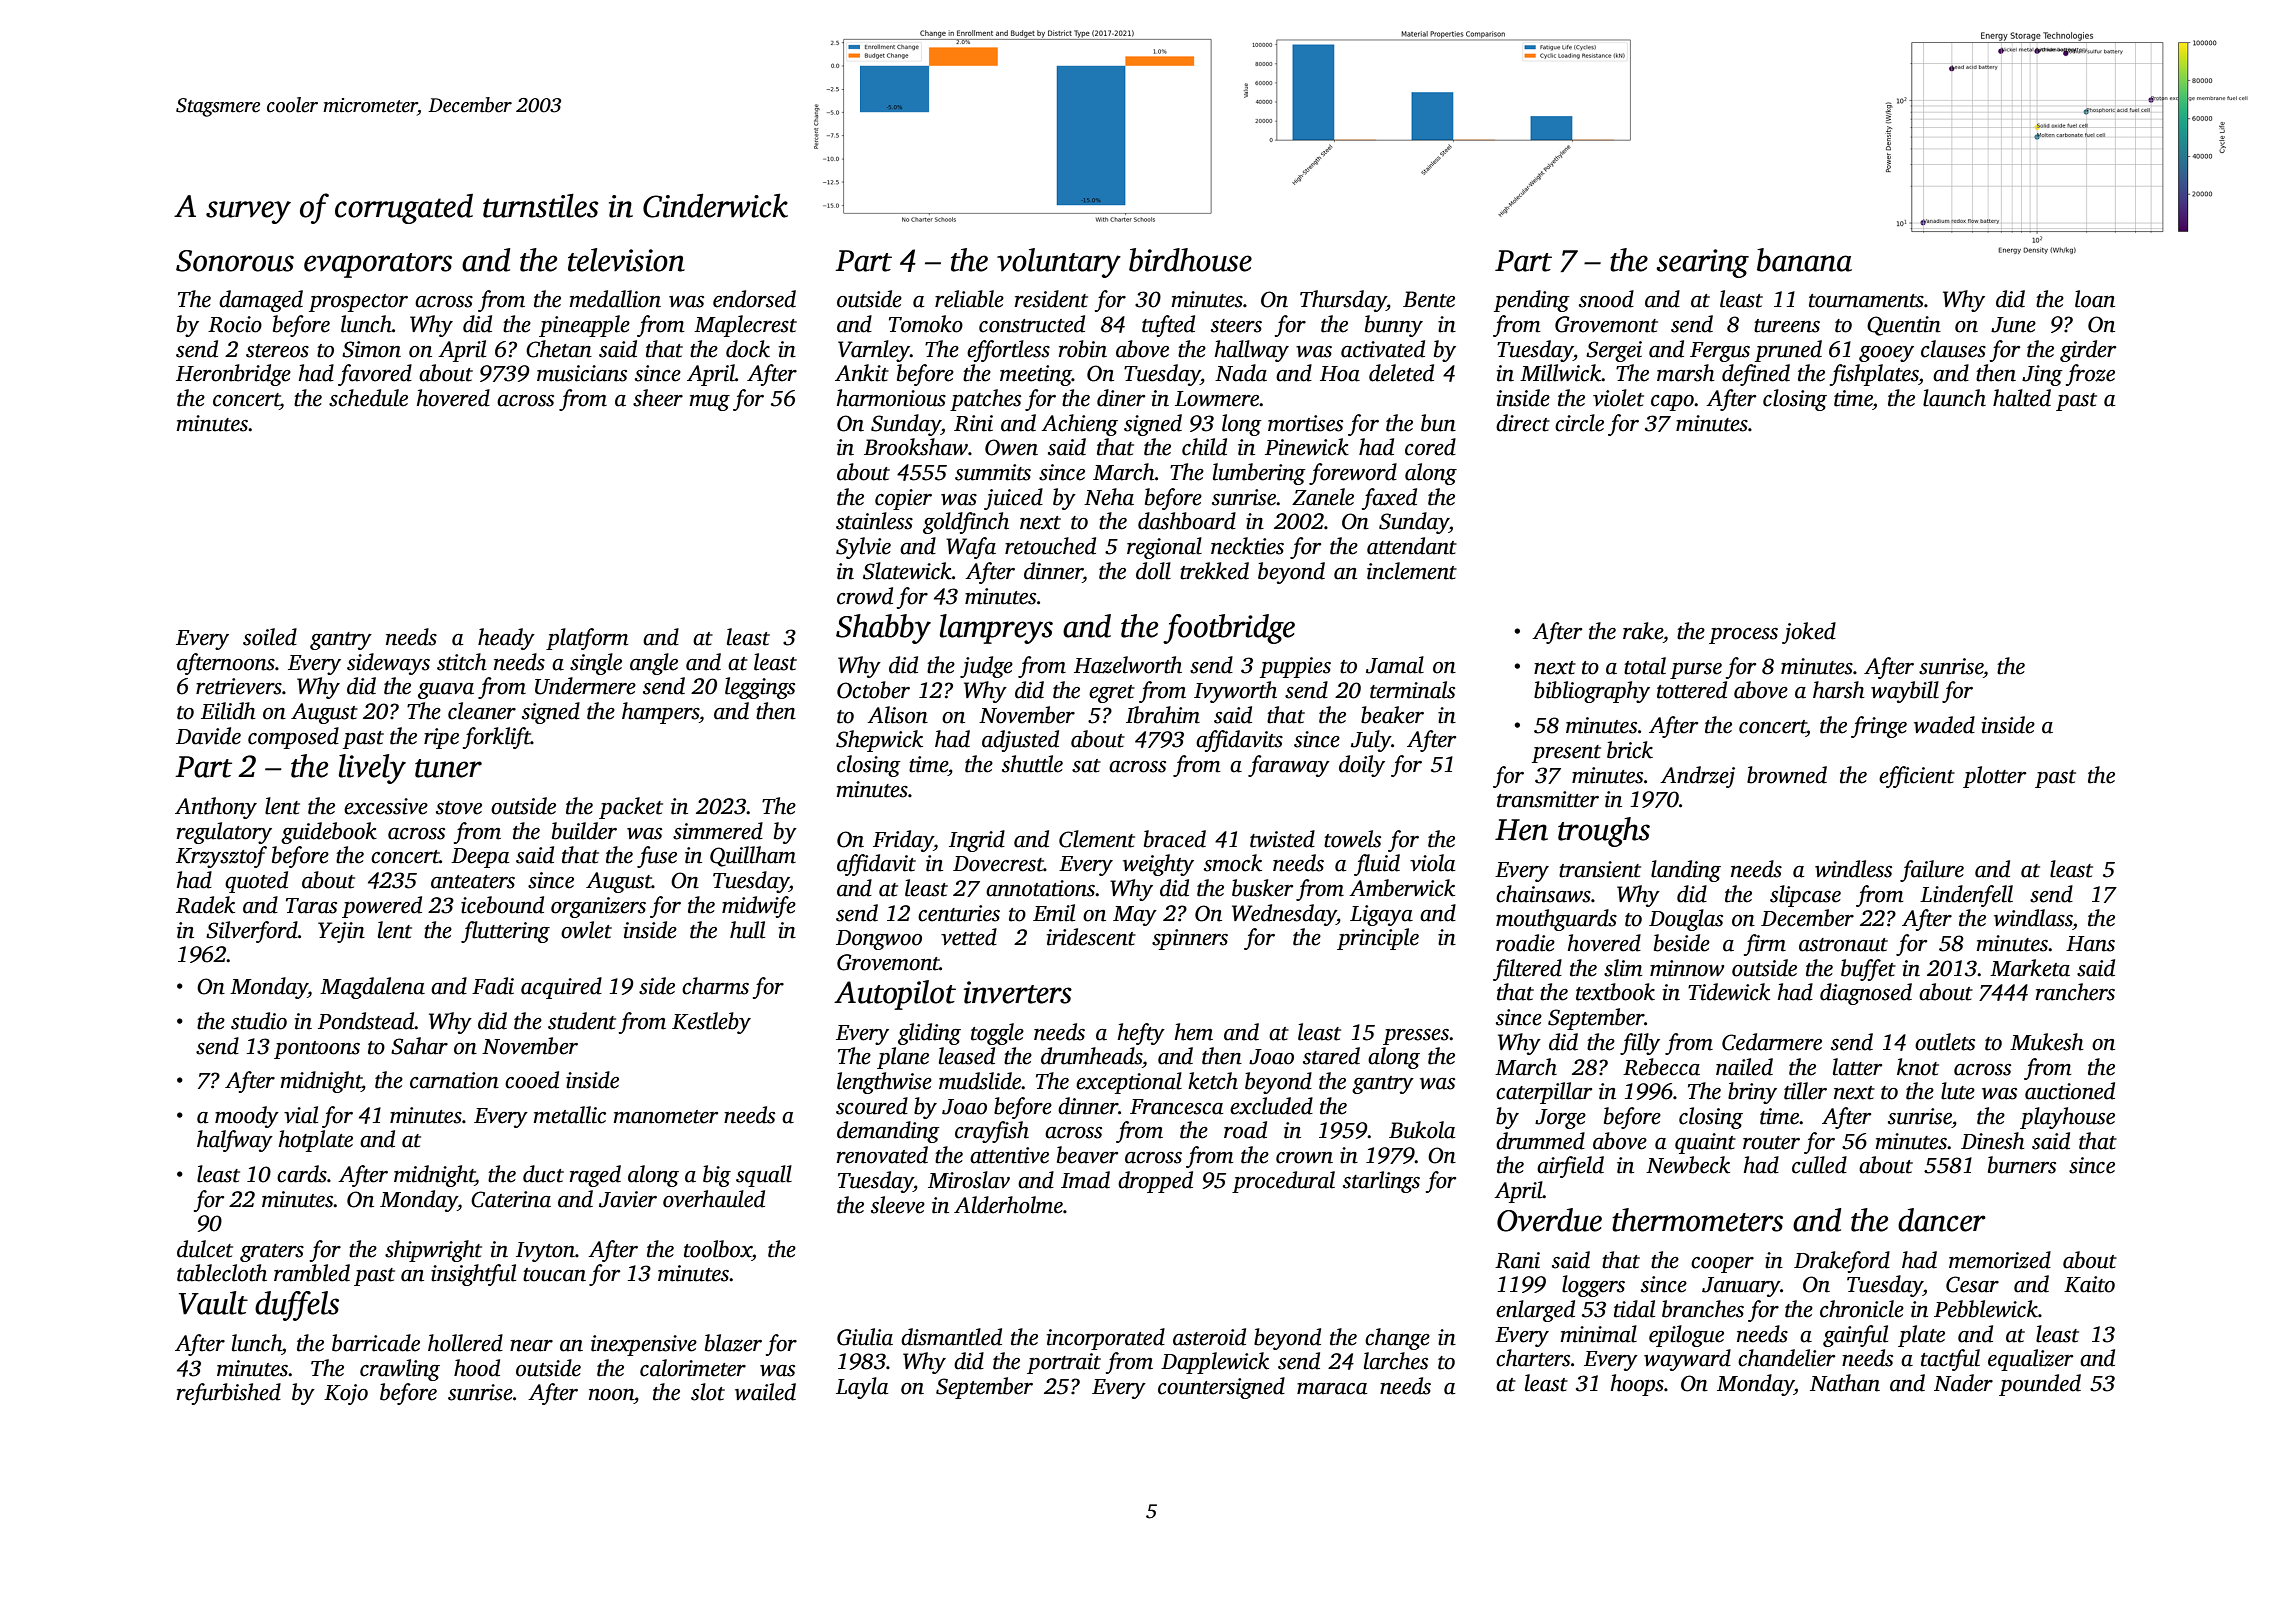 This document has width=2292, height=1620. What do you see at coordinates (626, 260) in the document?
I see `television` at bounding box center [626, 260].
